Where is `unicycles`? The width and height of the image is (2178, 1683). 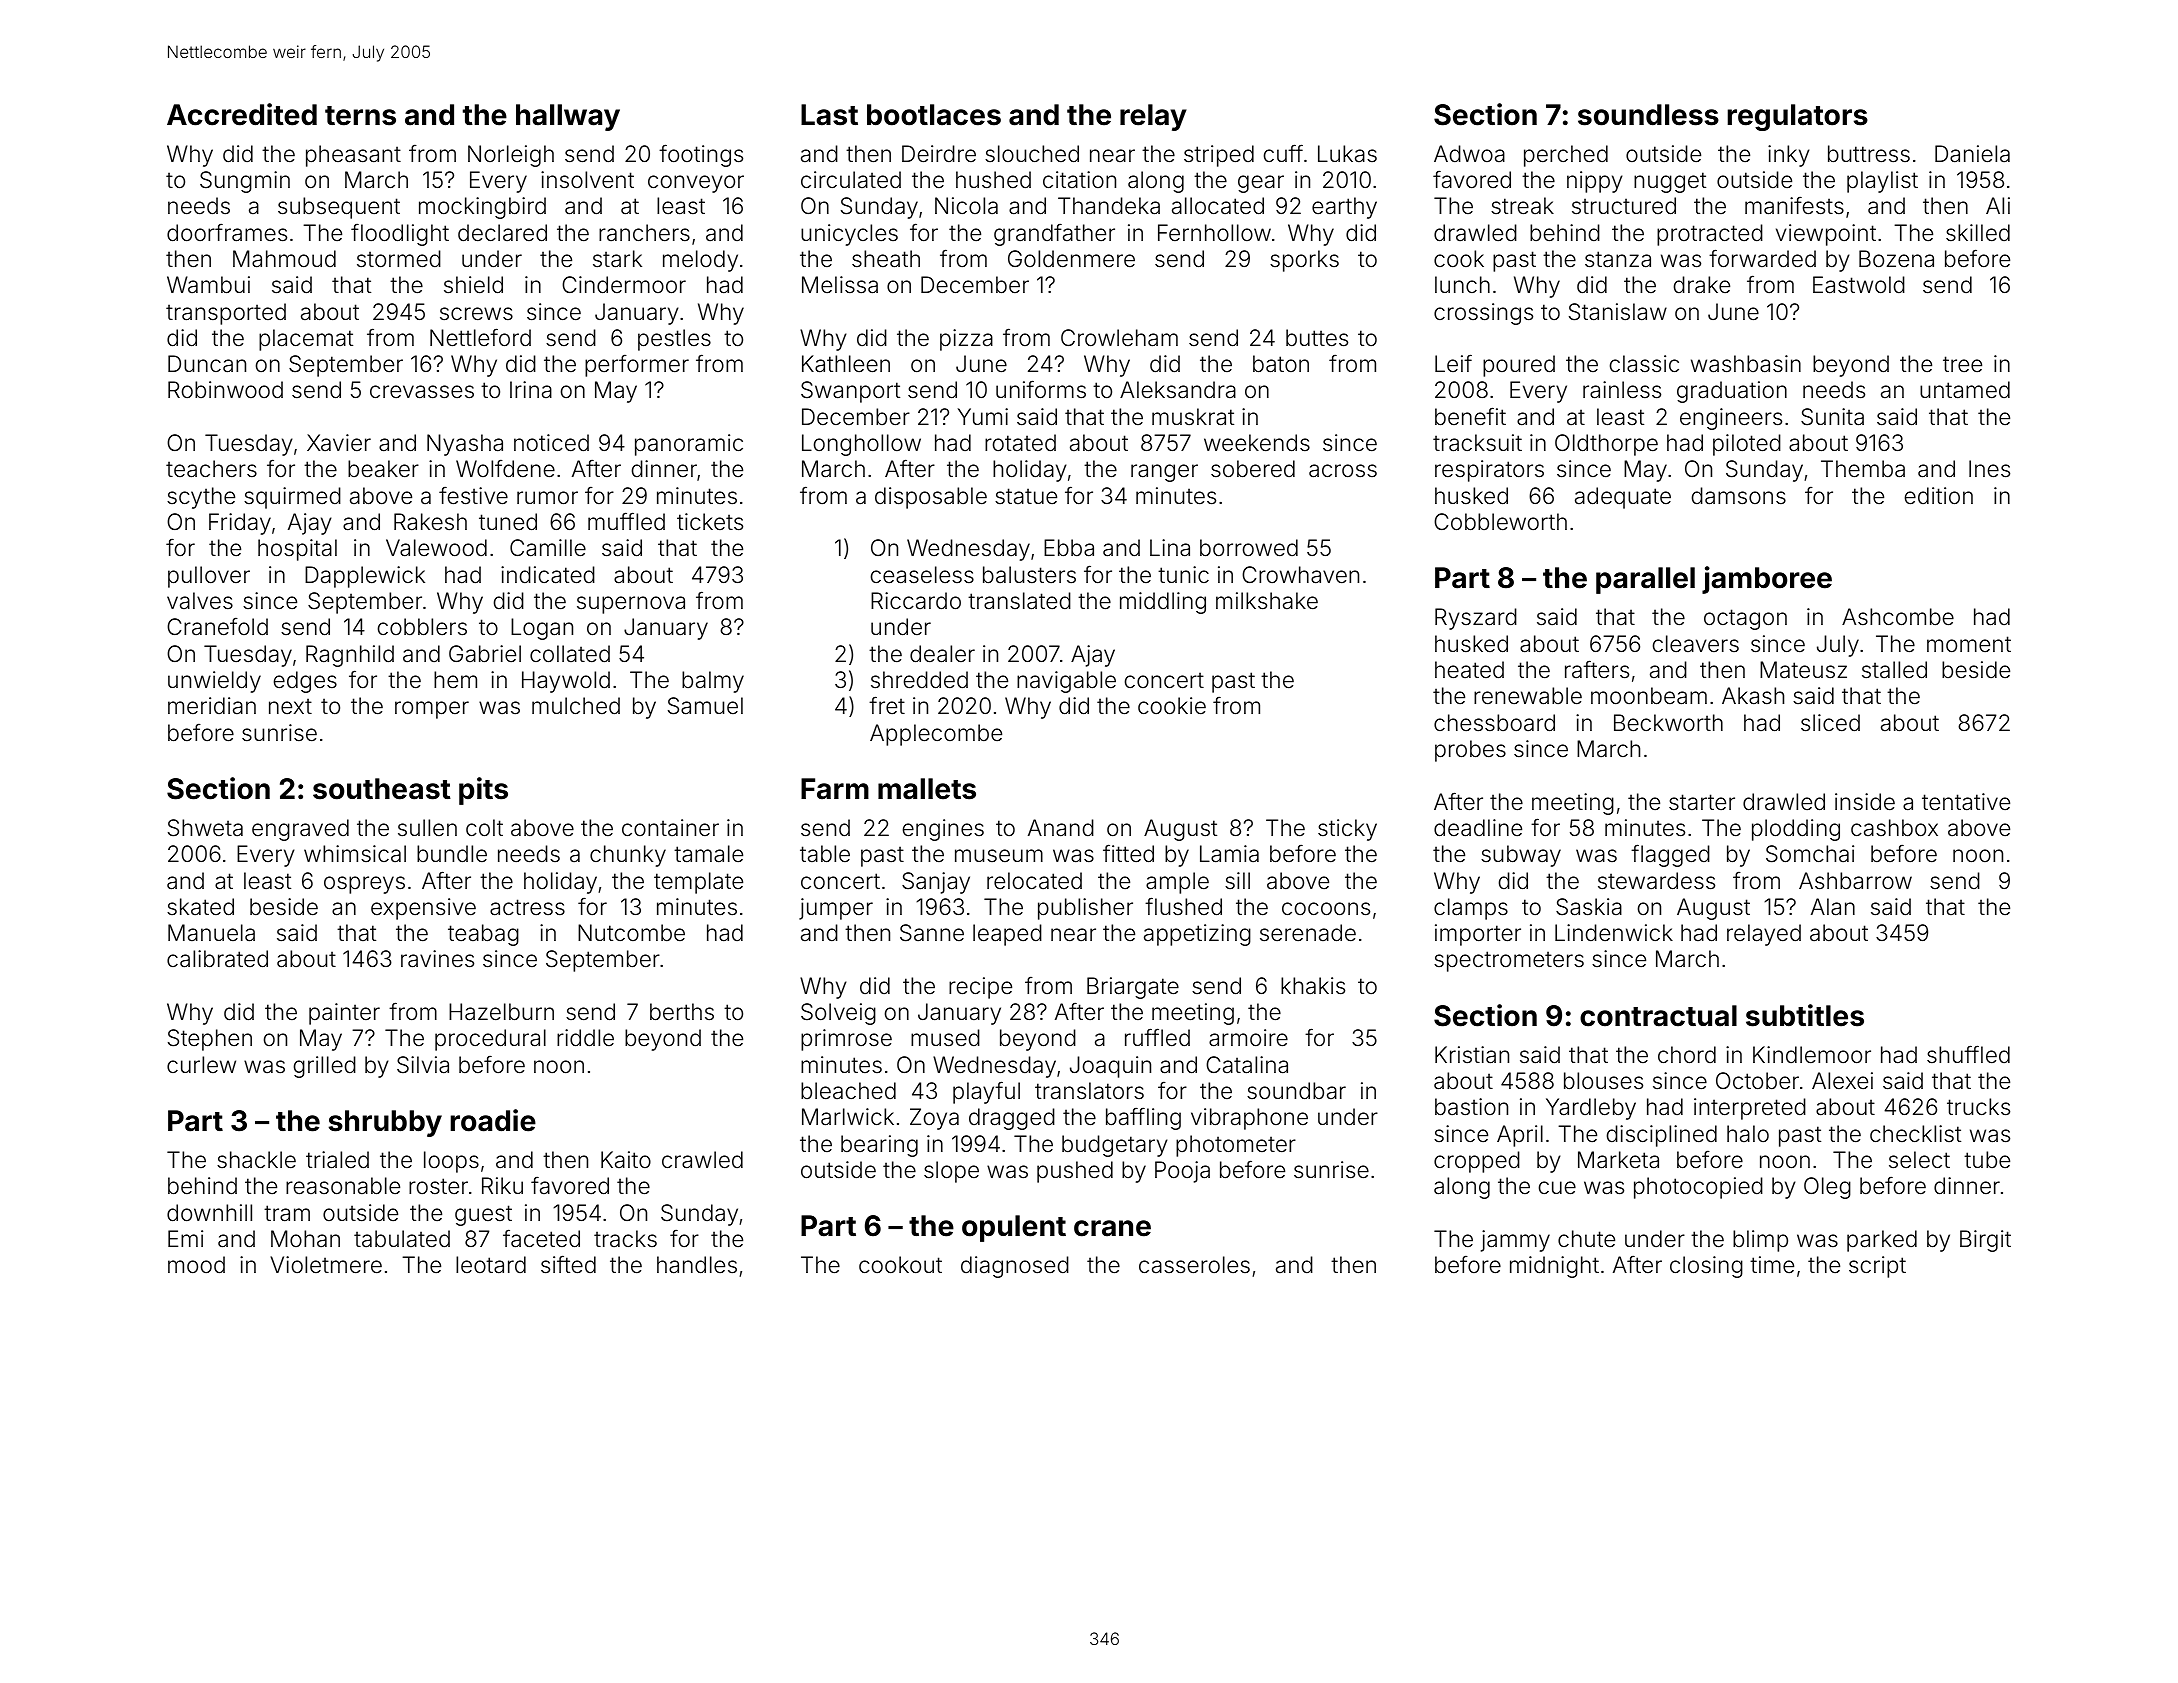
unicycles is located at coordinates (849, 235).
